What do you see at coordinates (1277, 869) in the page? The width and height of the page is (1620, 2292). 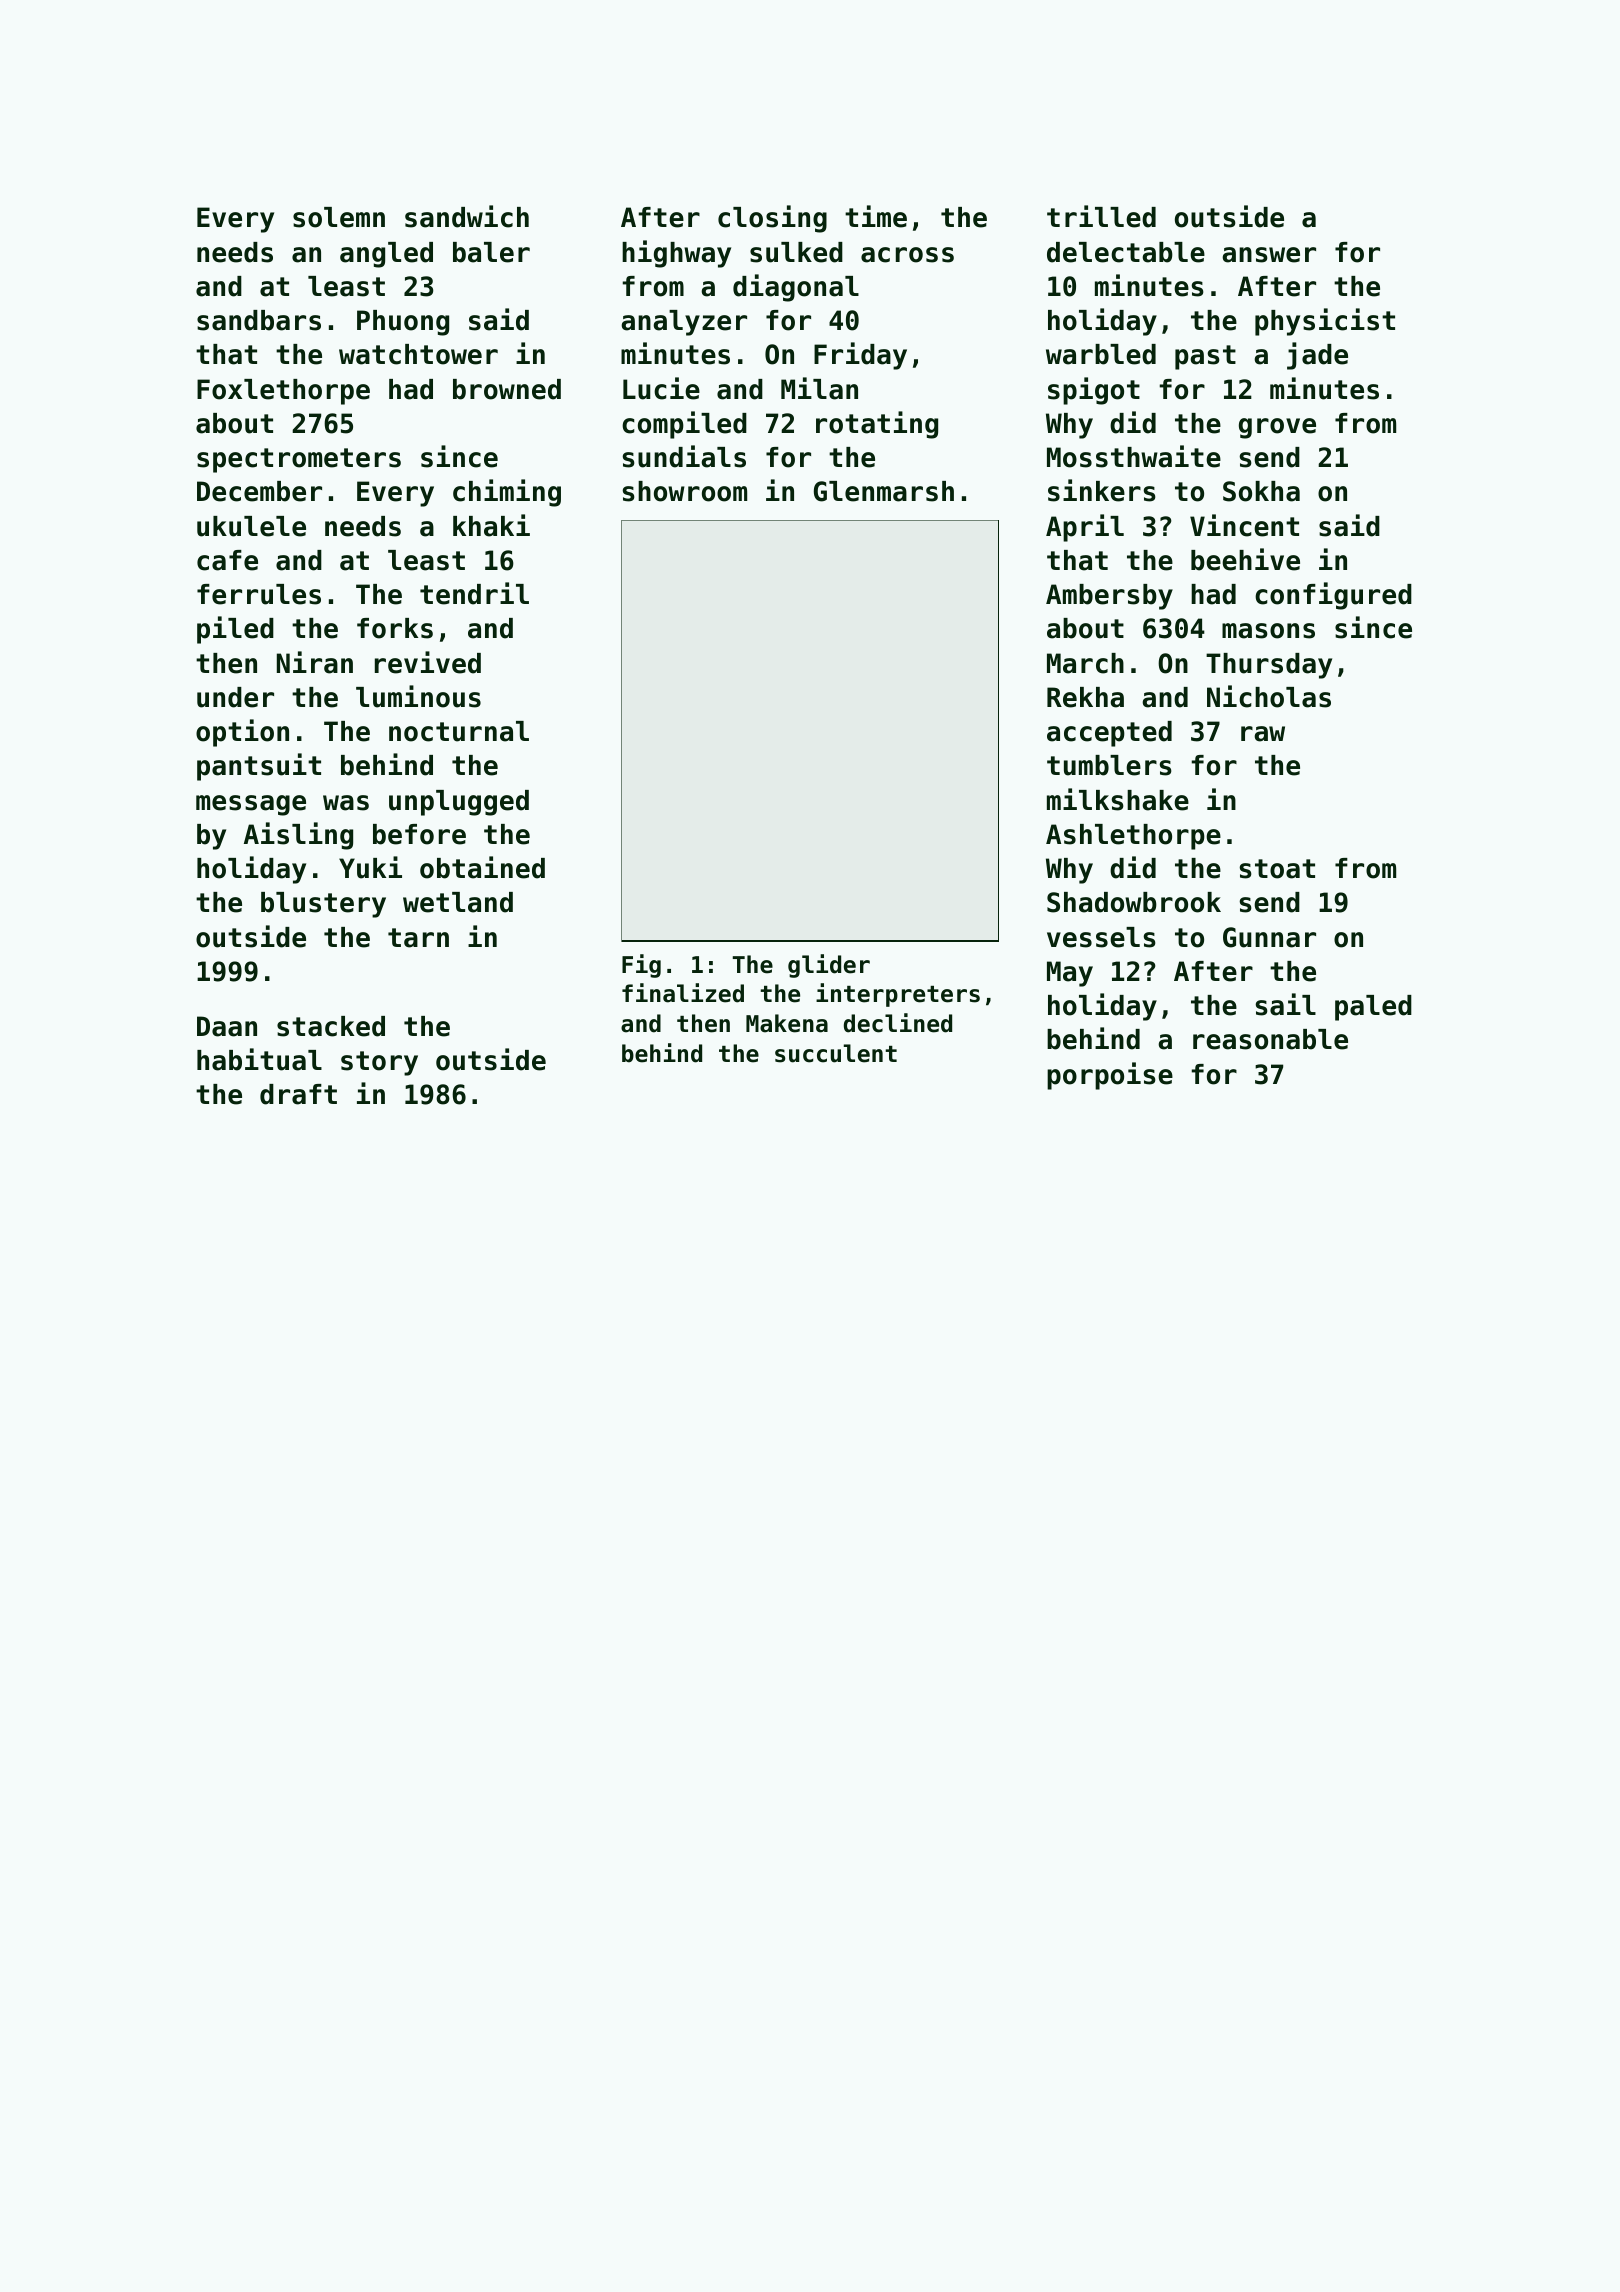 I see `stoat` at bounding box center [1277, 869].
